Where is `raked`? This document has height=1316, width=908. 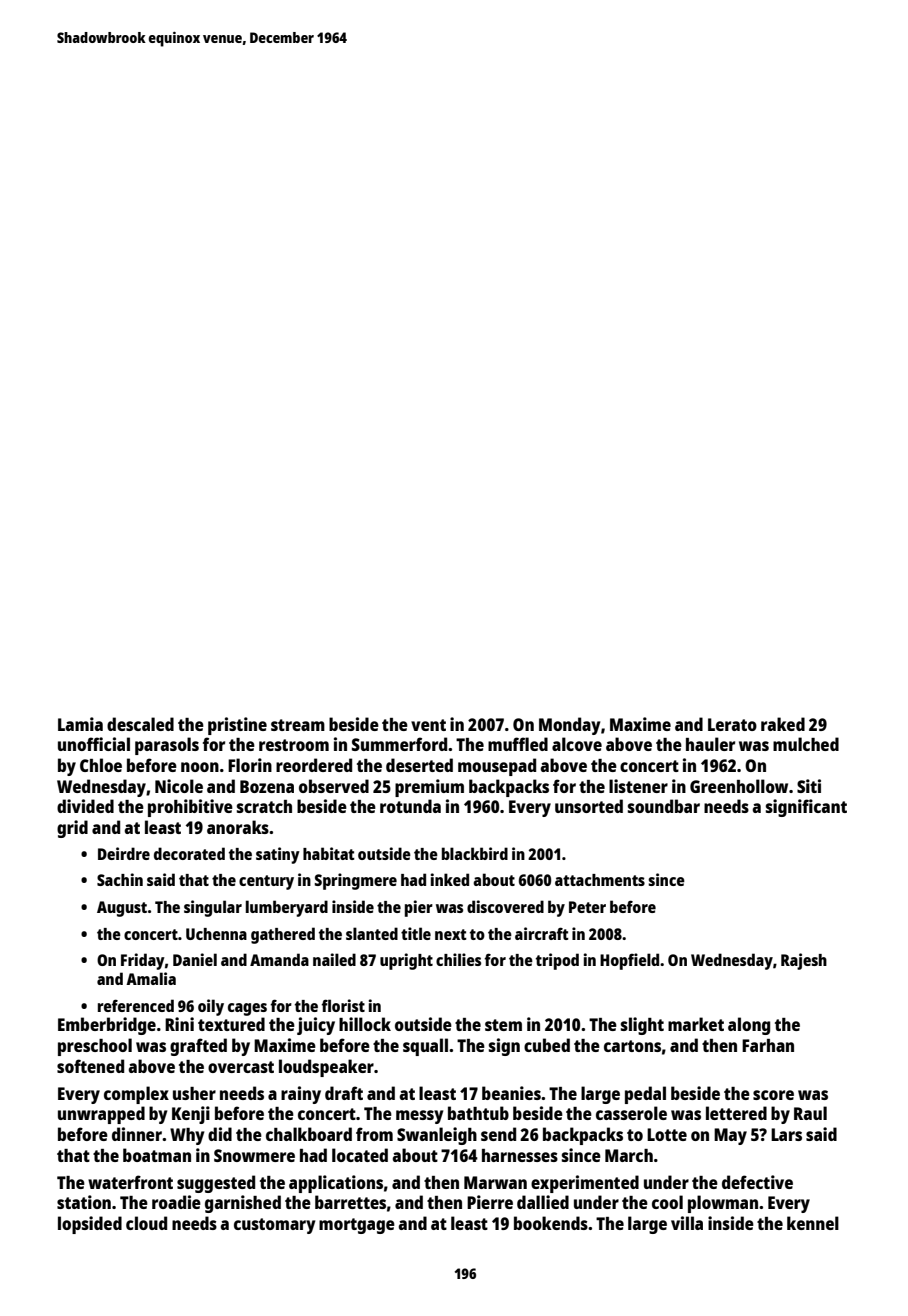
raked is located at coordinates (783, 724).
